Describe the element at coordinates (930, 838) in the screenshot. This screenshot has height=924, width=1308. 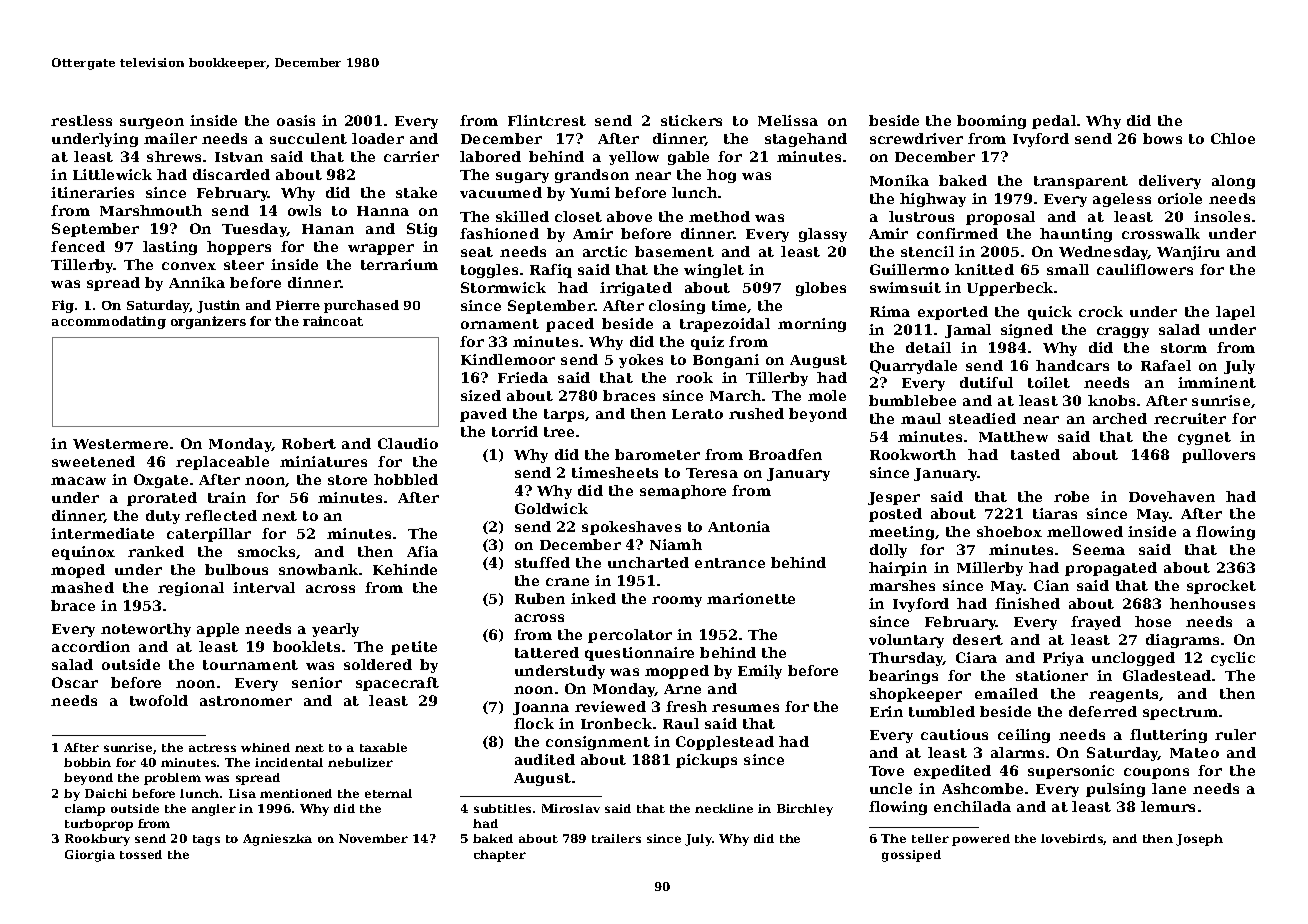
I see `teller` at that location.
